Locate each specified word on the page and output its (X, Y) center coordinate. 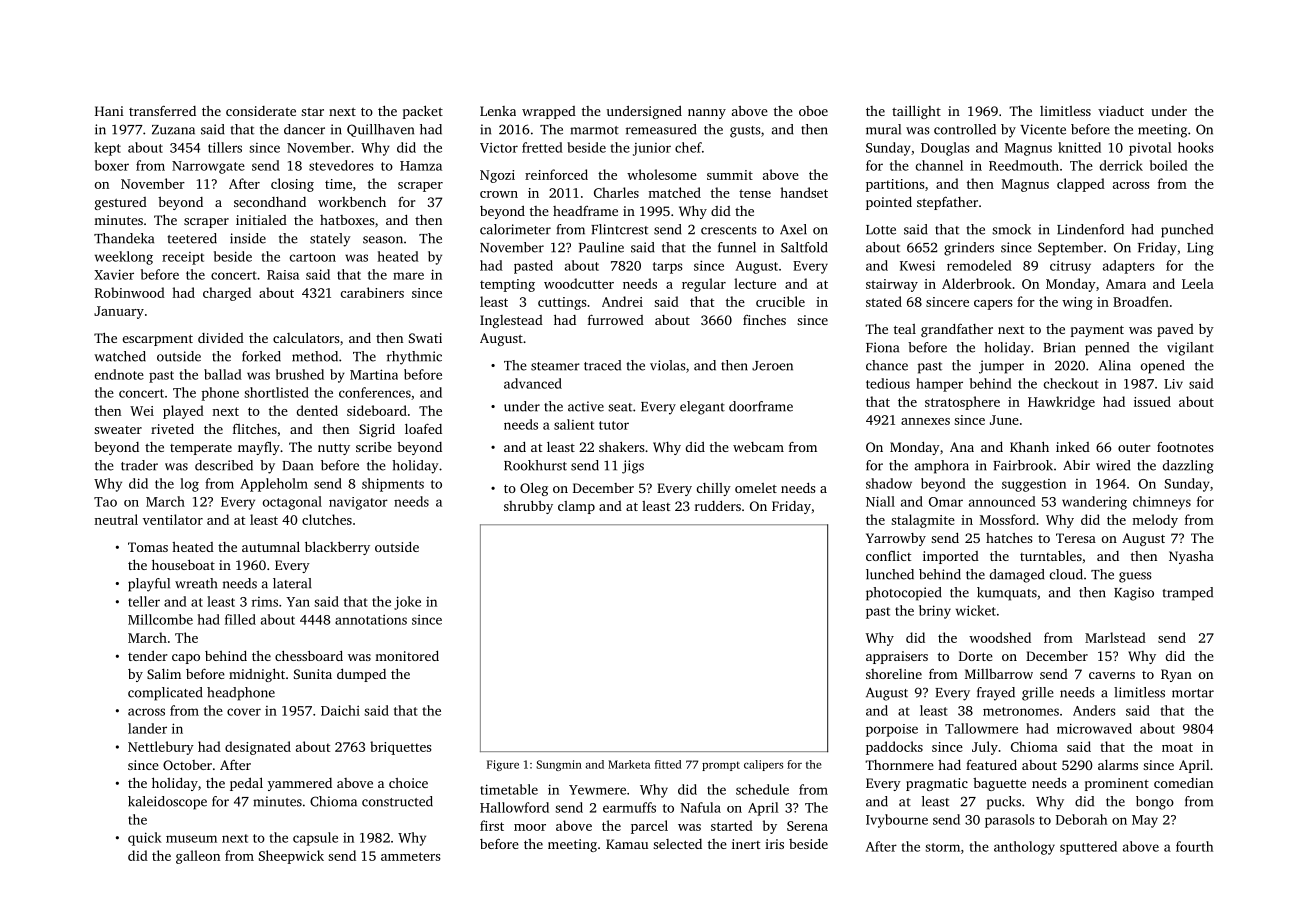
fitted (668, 764)
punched (1187, 231)
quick (145, 839)
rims (265, 602)
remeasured (661, 129)
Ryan (1176, 675)
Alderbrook (977, 283)
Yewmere (597, 790)
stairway (892, 285)
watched (120, 356)
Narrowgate (208, 167)
